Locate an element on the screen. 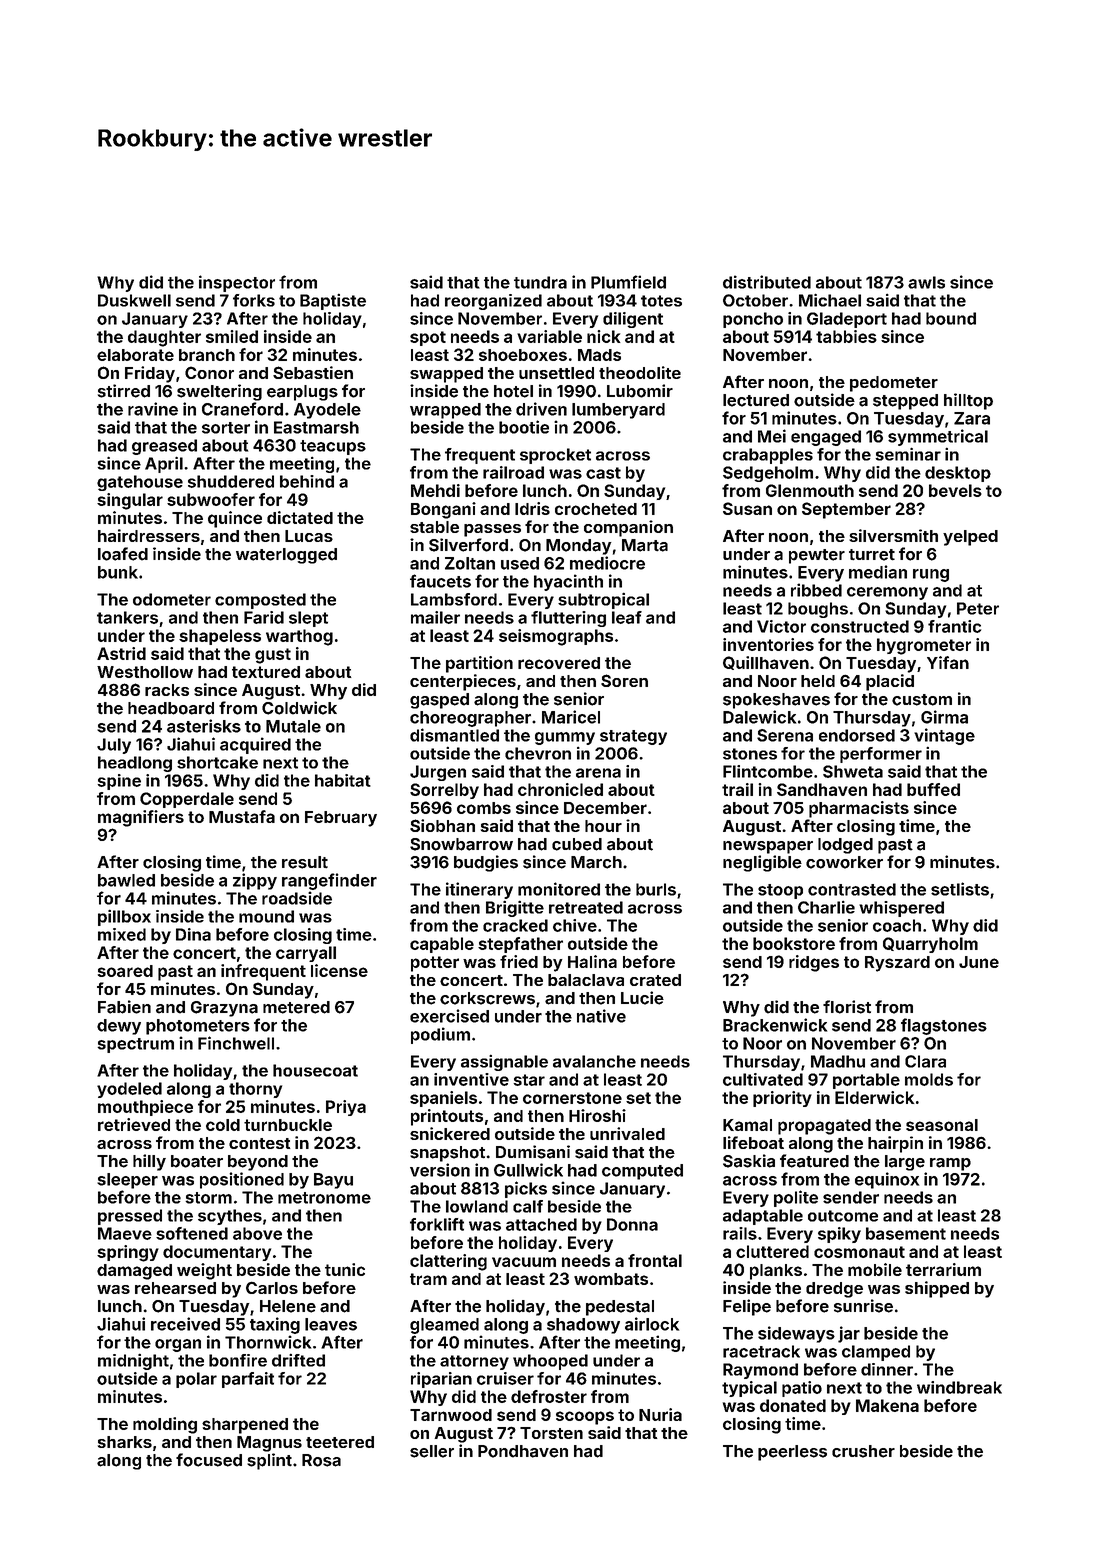 This screenshot has width=1100, height=1555. placid is located at coordinates (890, 682).
